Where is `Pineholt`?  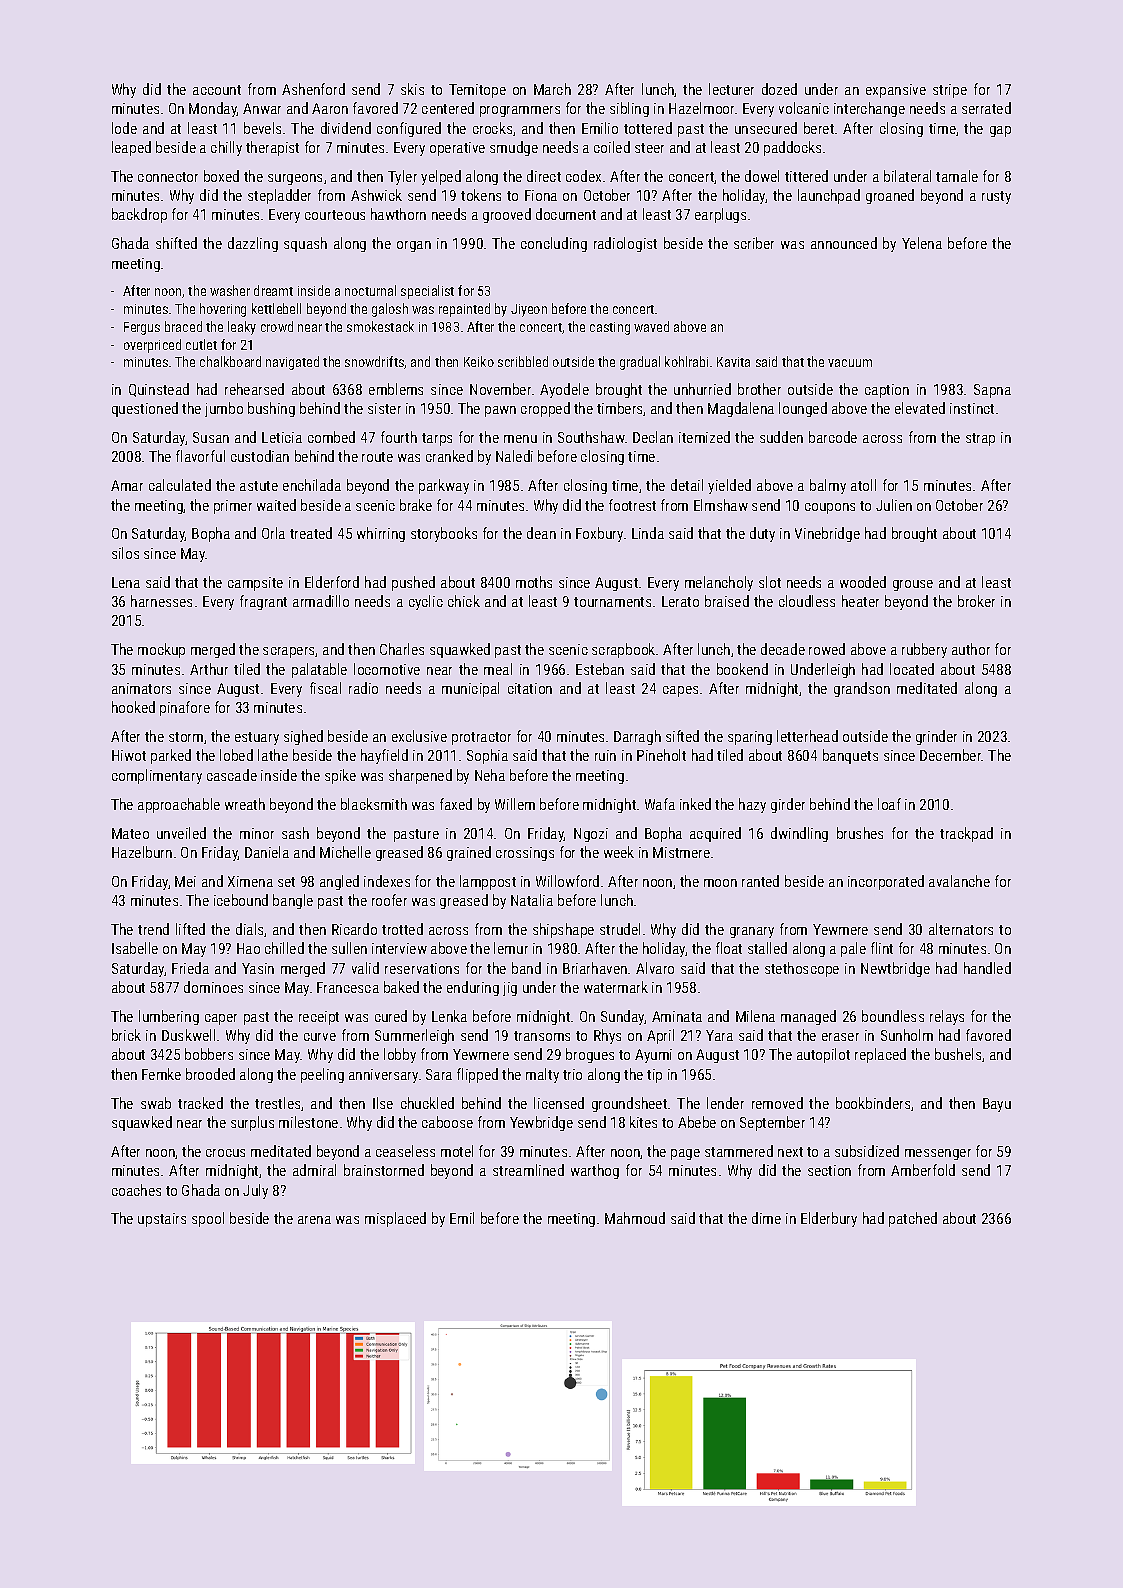 Pineholt is located at coordinates (661, 755).
